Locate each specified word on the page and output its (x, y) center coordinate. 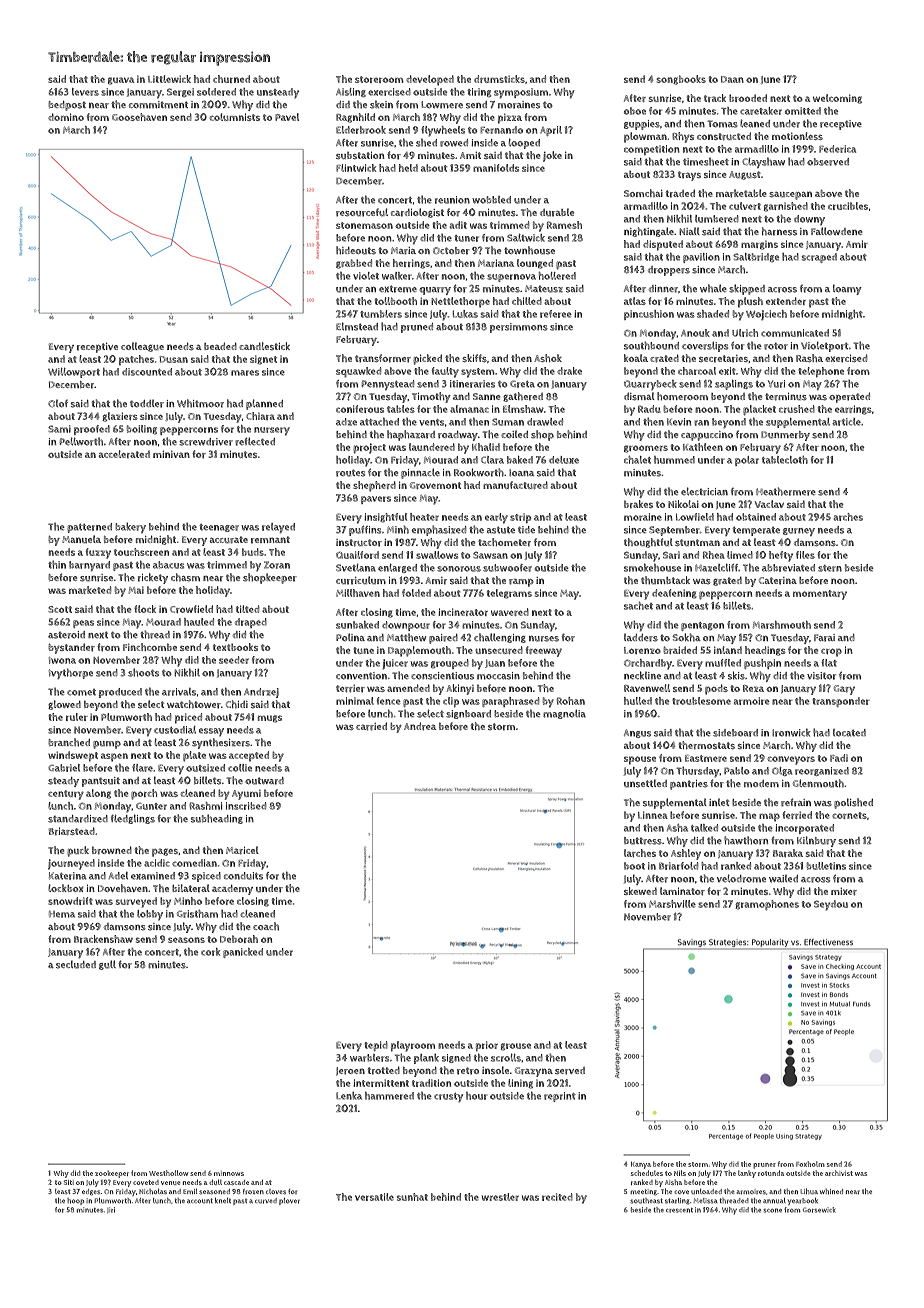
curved (266, 1201)
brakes (638, 504)
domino (66, 117)
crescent (679, 1210)
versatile (374, 1197)
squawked (358, 372)
